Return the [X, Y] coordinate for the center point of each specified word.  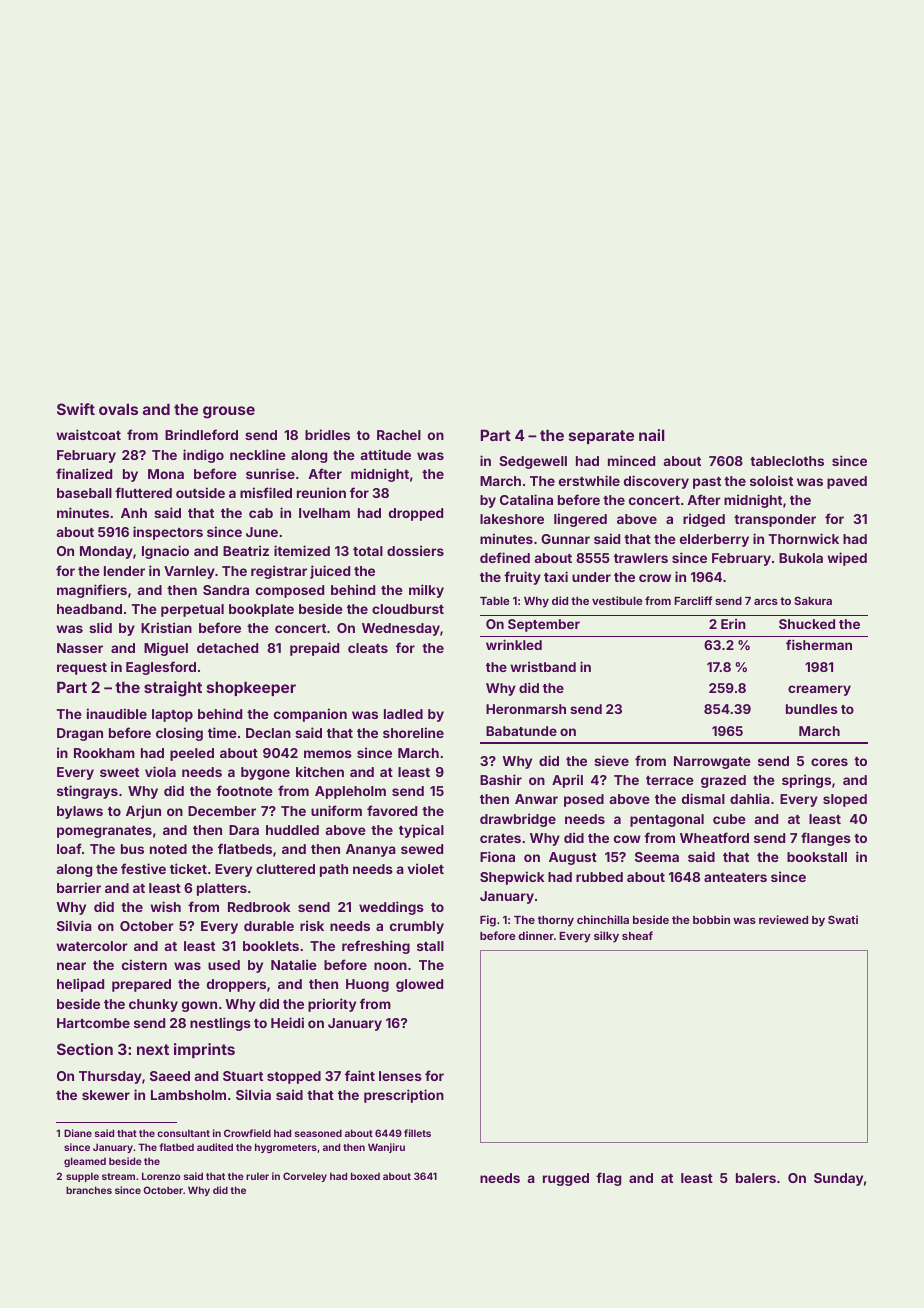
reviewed [783, 919]
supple [82, 1177]
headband [89, 609]
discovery [656, 482]
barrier [79, 887]
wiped [847, 559]
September [544, 625]
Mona [166, 474]
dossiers [415, 550]
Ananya [371, 850]
